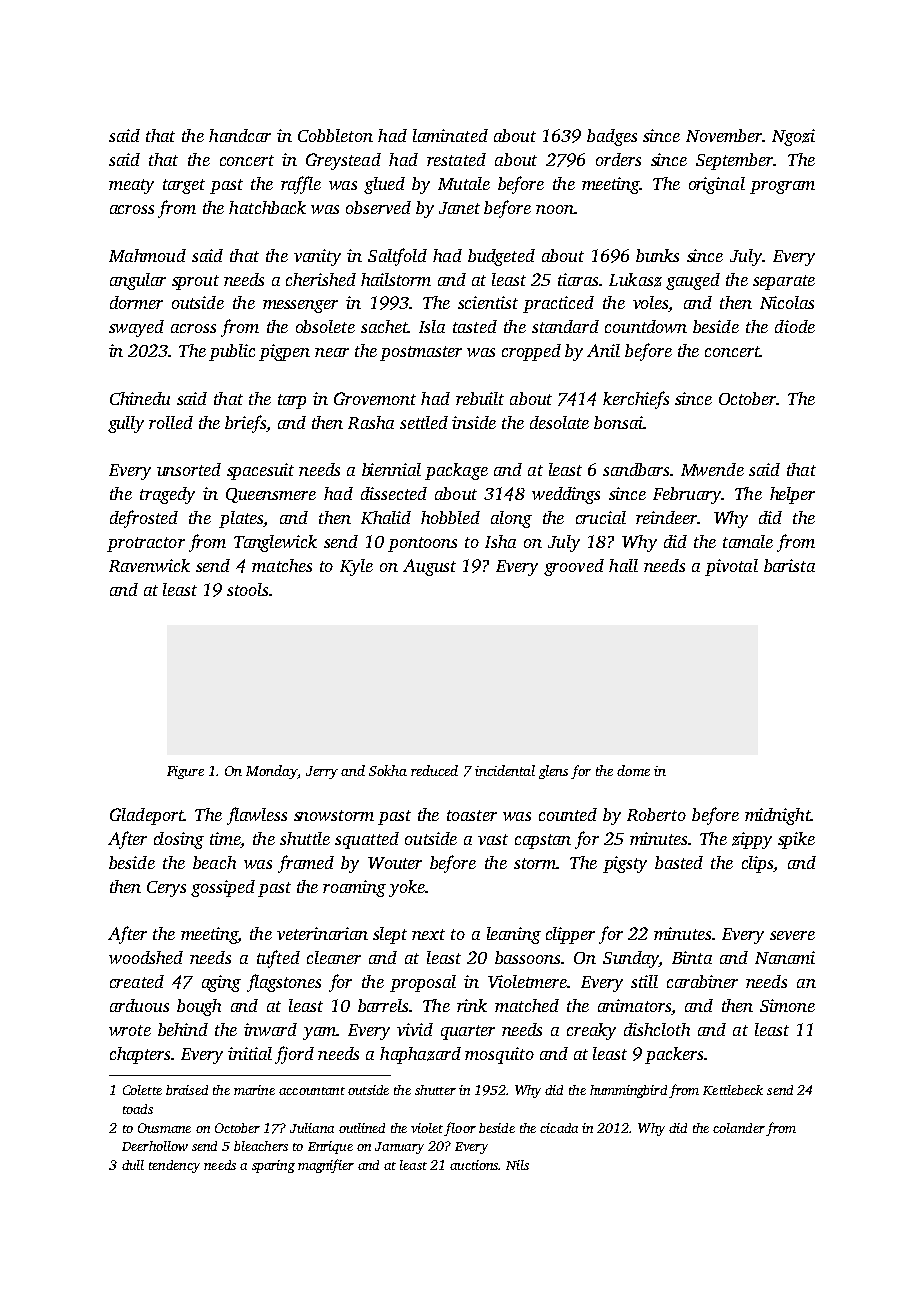 The height and width of the screenshot is (1314, 924). What do you see at coordinates (501, 257) in the screenshot?
I see `budgeted` at bounding box center [501, 257].
